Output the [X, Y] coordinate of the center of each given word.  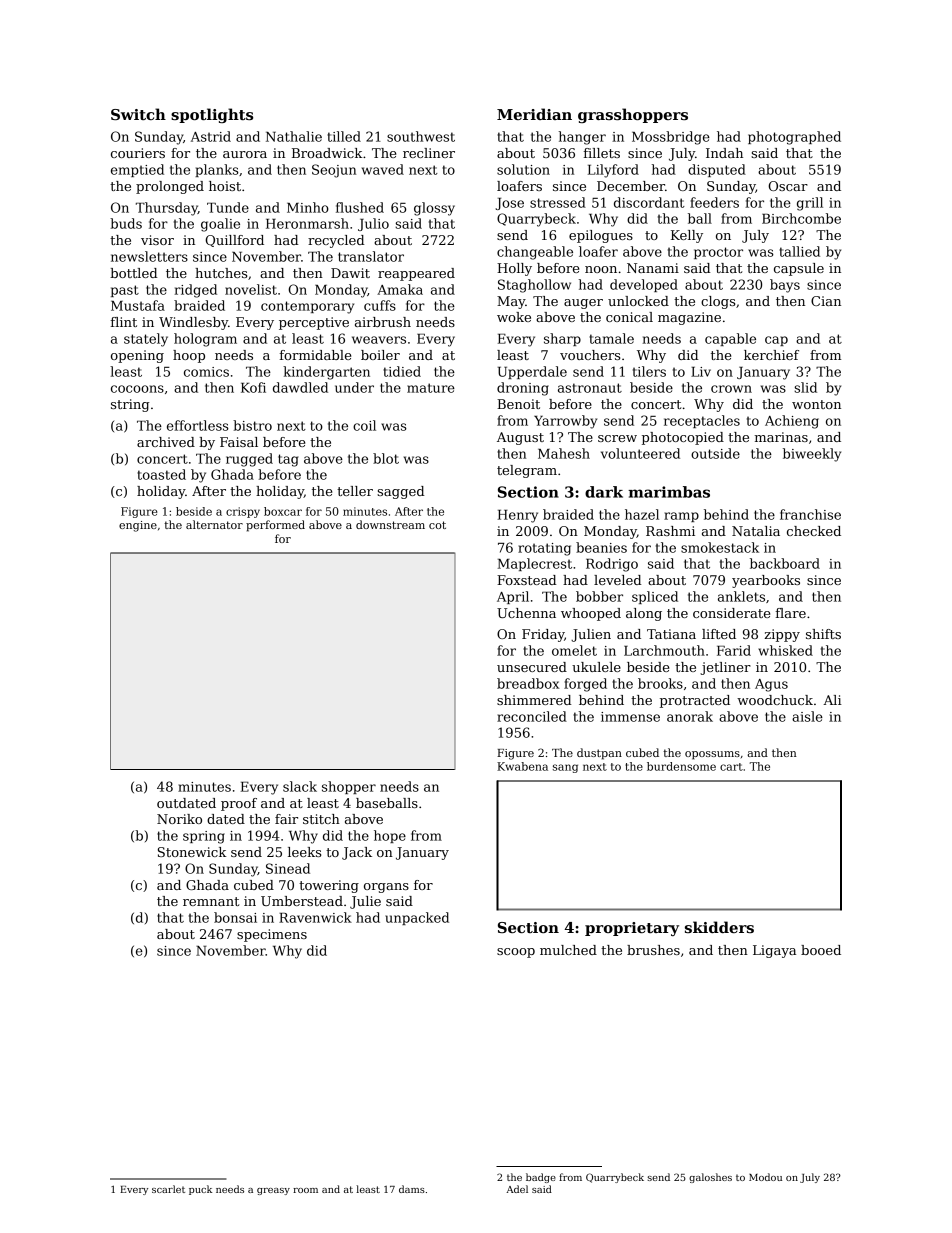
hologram [205, 340]
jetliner [725, 668]
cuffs [380, 305]
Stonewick [192, 852]
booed [821, 950]
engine [138, 526]
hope [390, 836]
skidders [719, 927]
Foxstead [526, 580]
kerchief [771, 355]
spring [204, 837]
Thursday [167, 209]
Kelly [687, 236]
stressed [558, 202]
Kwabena [522, 766]
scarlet [168, 1189]
